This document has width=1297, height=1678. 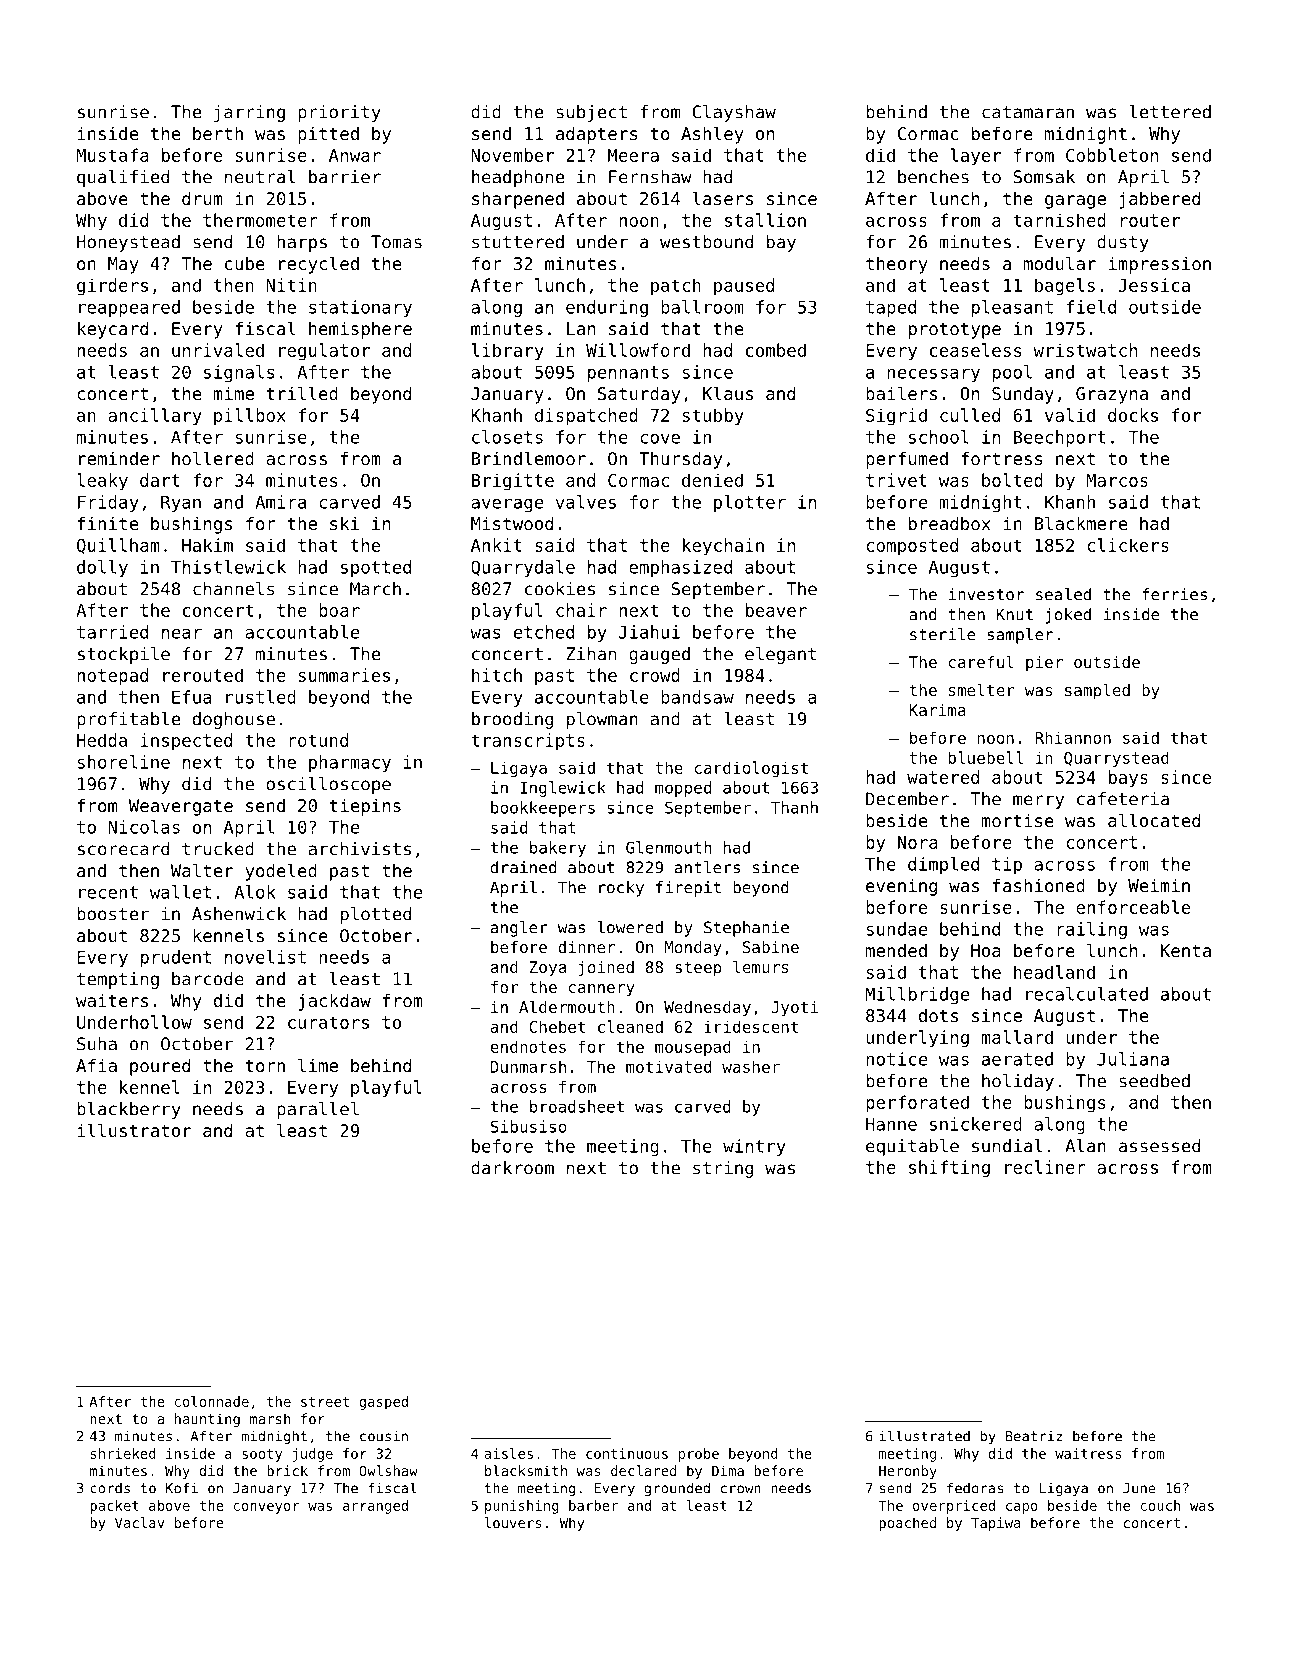 What do you see at coordinates (908, 1472) in the document?
I see `Heronby` at bounding box center [908, 1472].
